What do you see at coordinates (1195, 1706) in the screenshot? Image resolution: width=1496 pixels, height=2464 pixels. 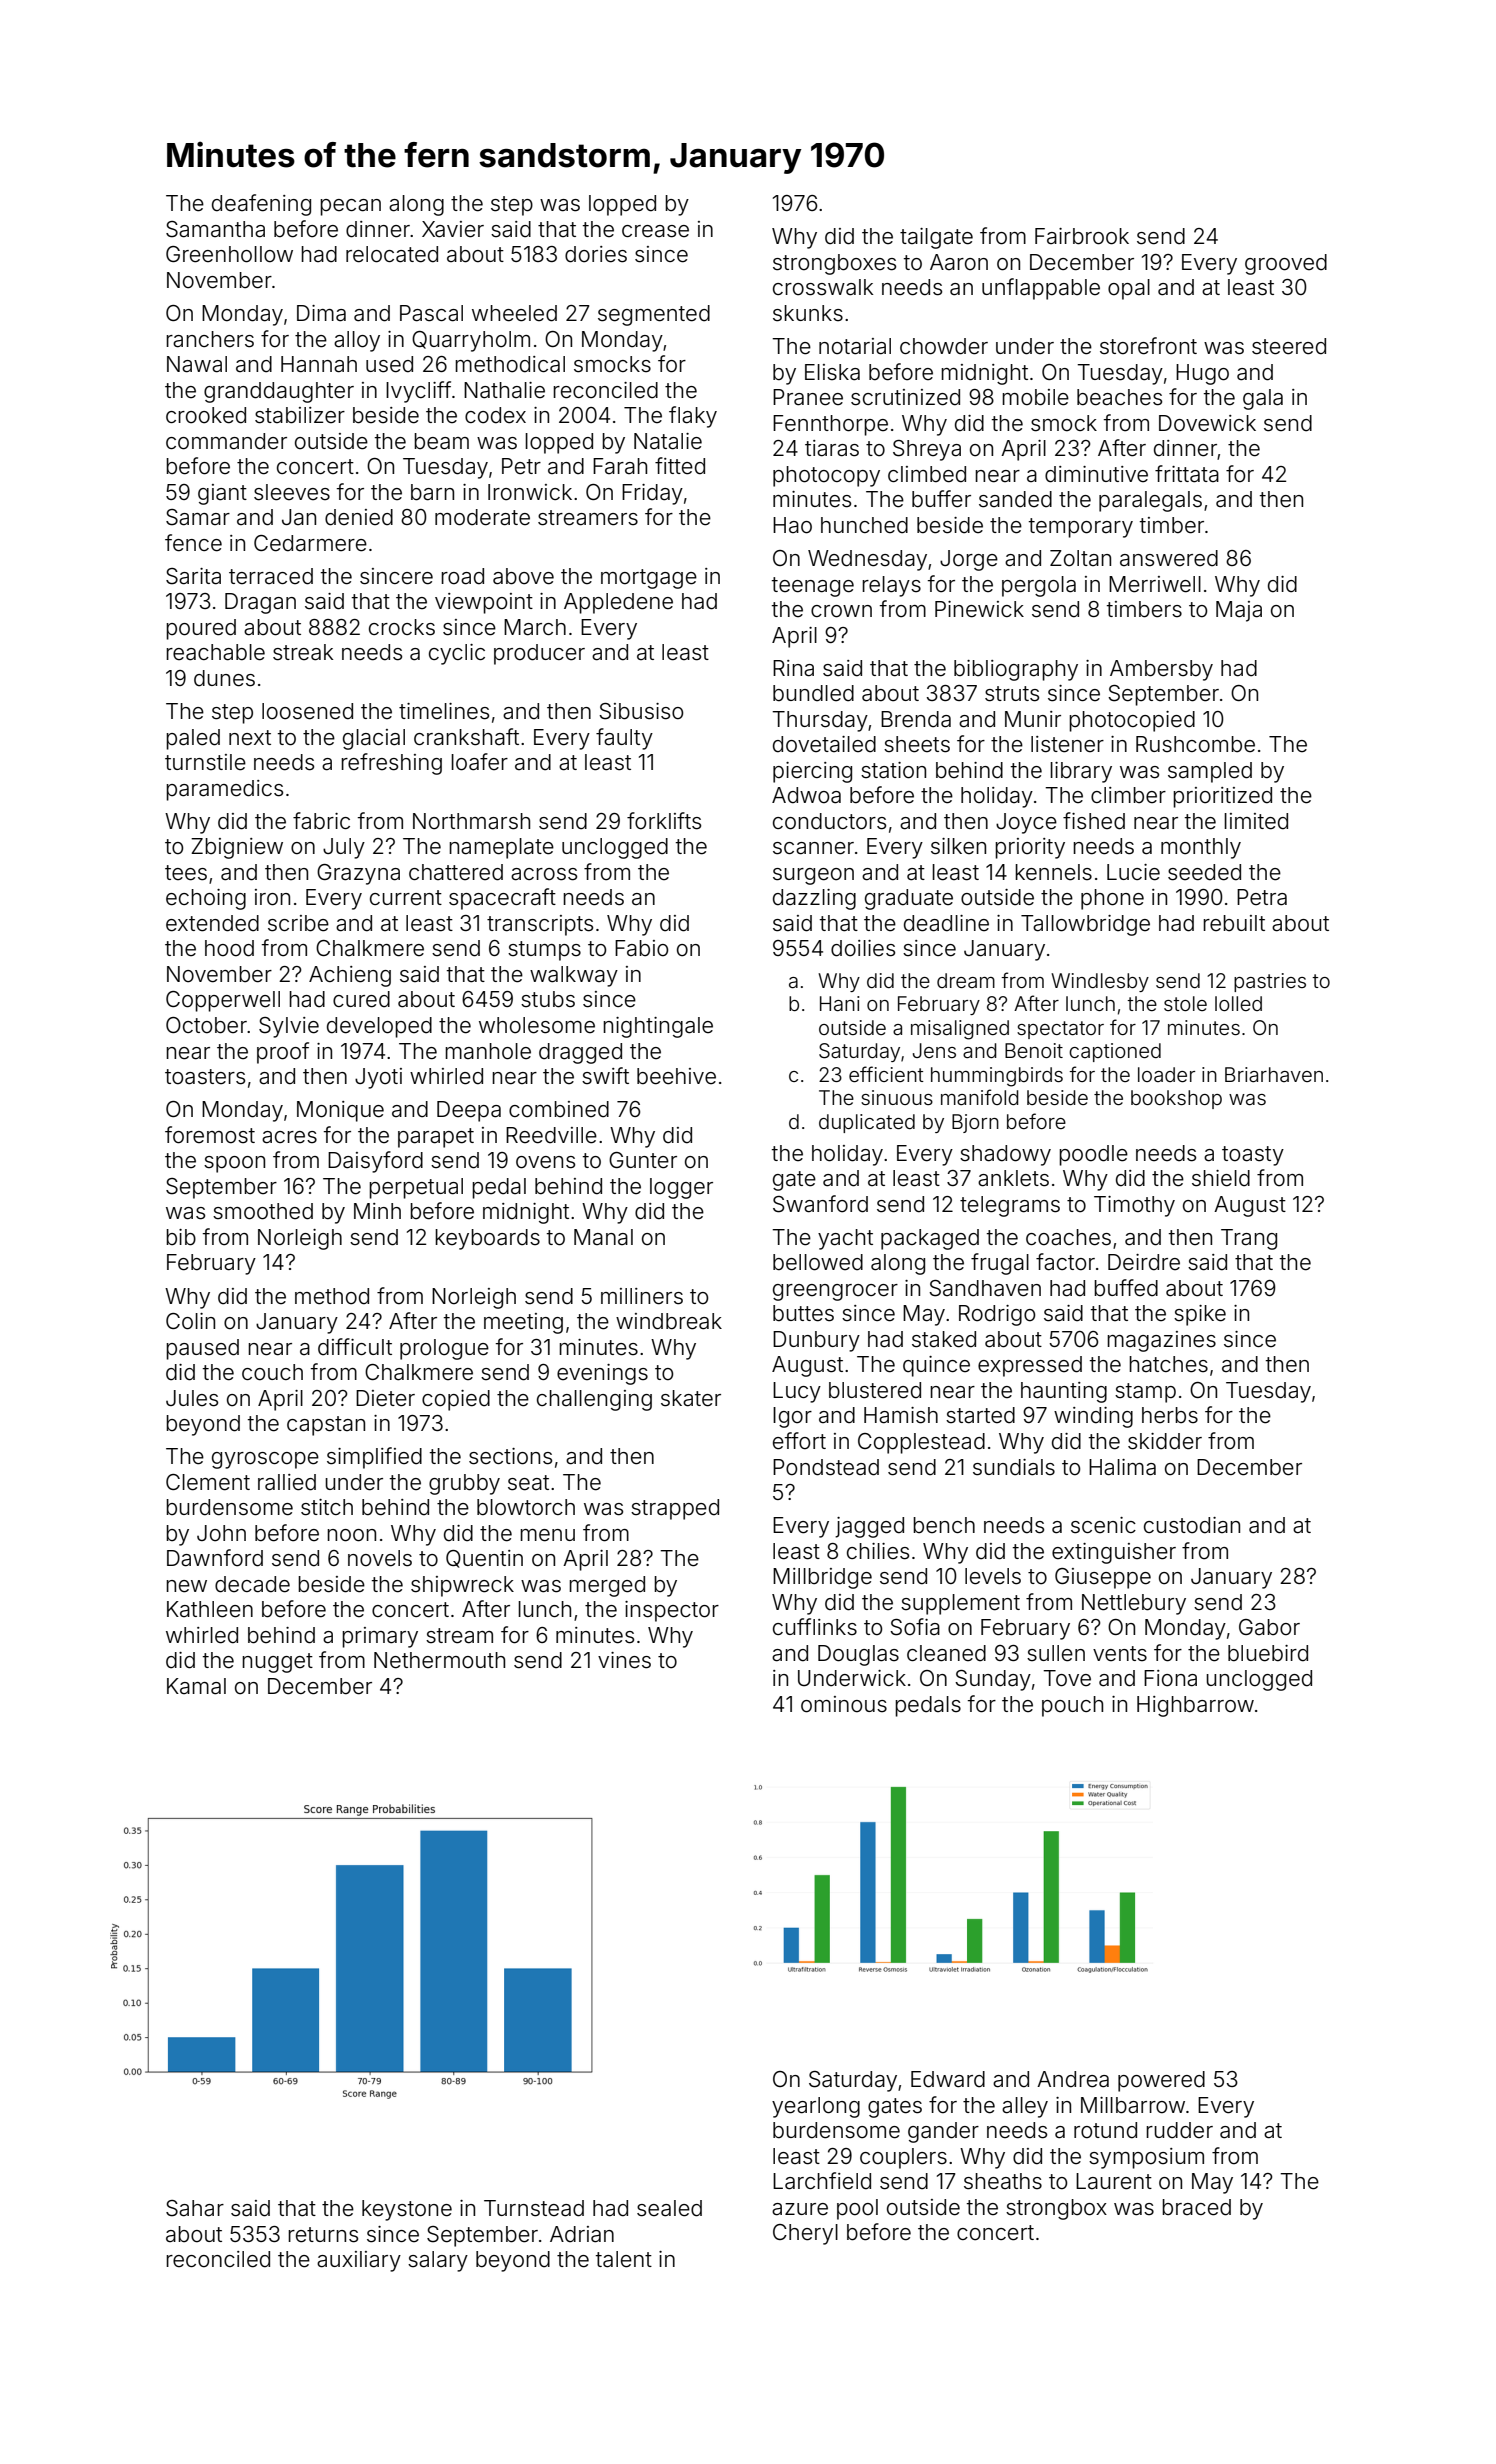 I see `Highbarrow` at bounding box center [1195, 1706].
